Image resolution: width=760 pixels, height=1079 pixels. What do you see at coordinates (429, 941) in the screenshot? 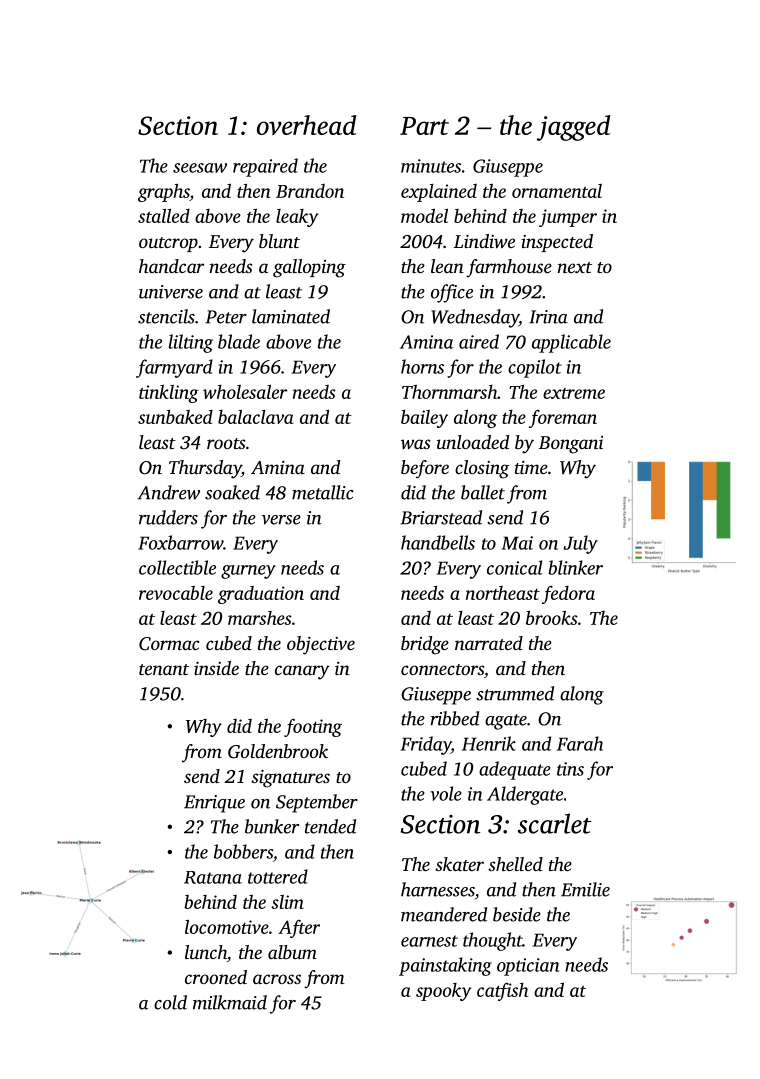
I see `earnest` at bounding box center [429, 941].
